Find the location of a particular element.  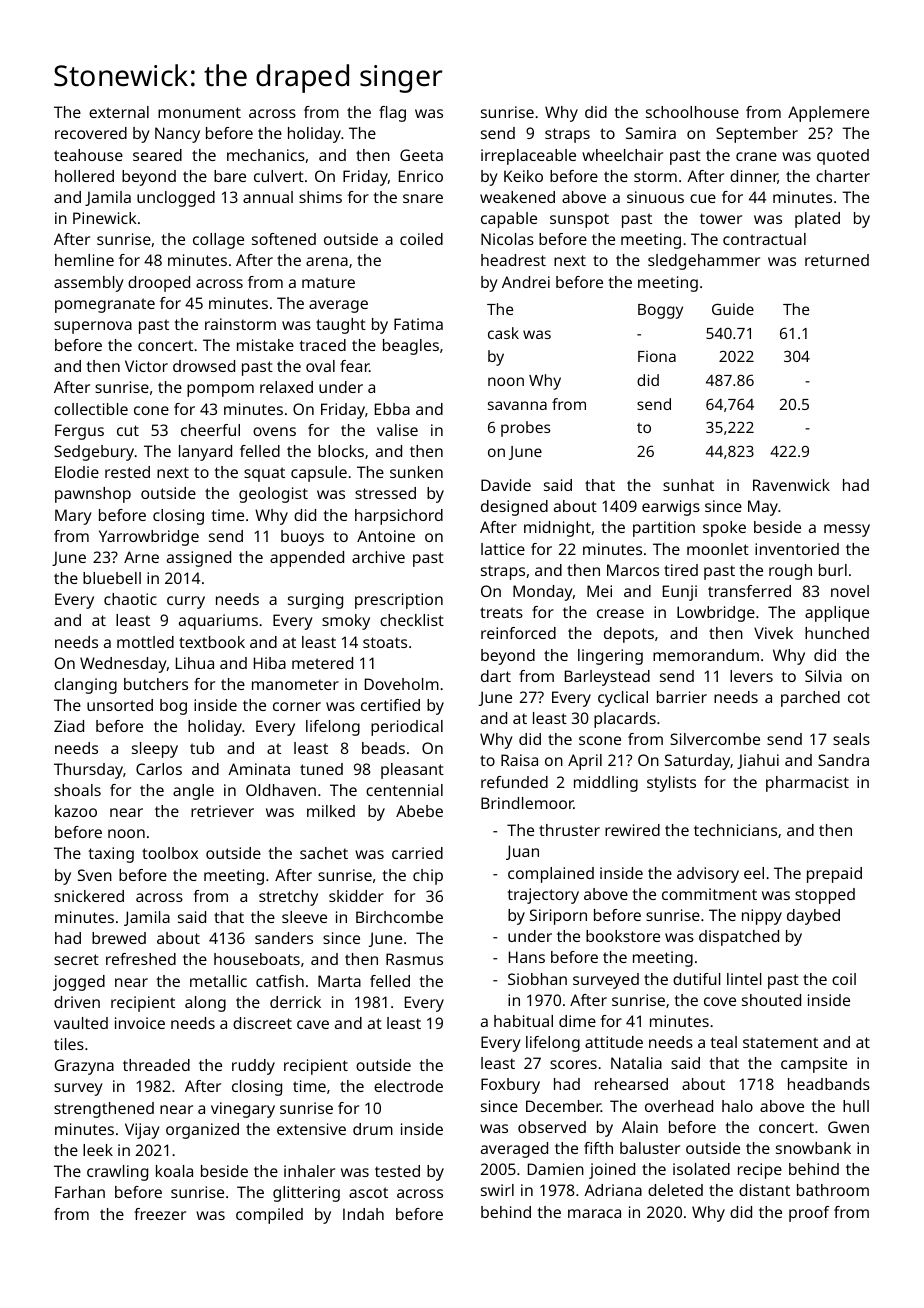

messy is located at coordinates (847, 530).
